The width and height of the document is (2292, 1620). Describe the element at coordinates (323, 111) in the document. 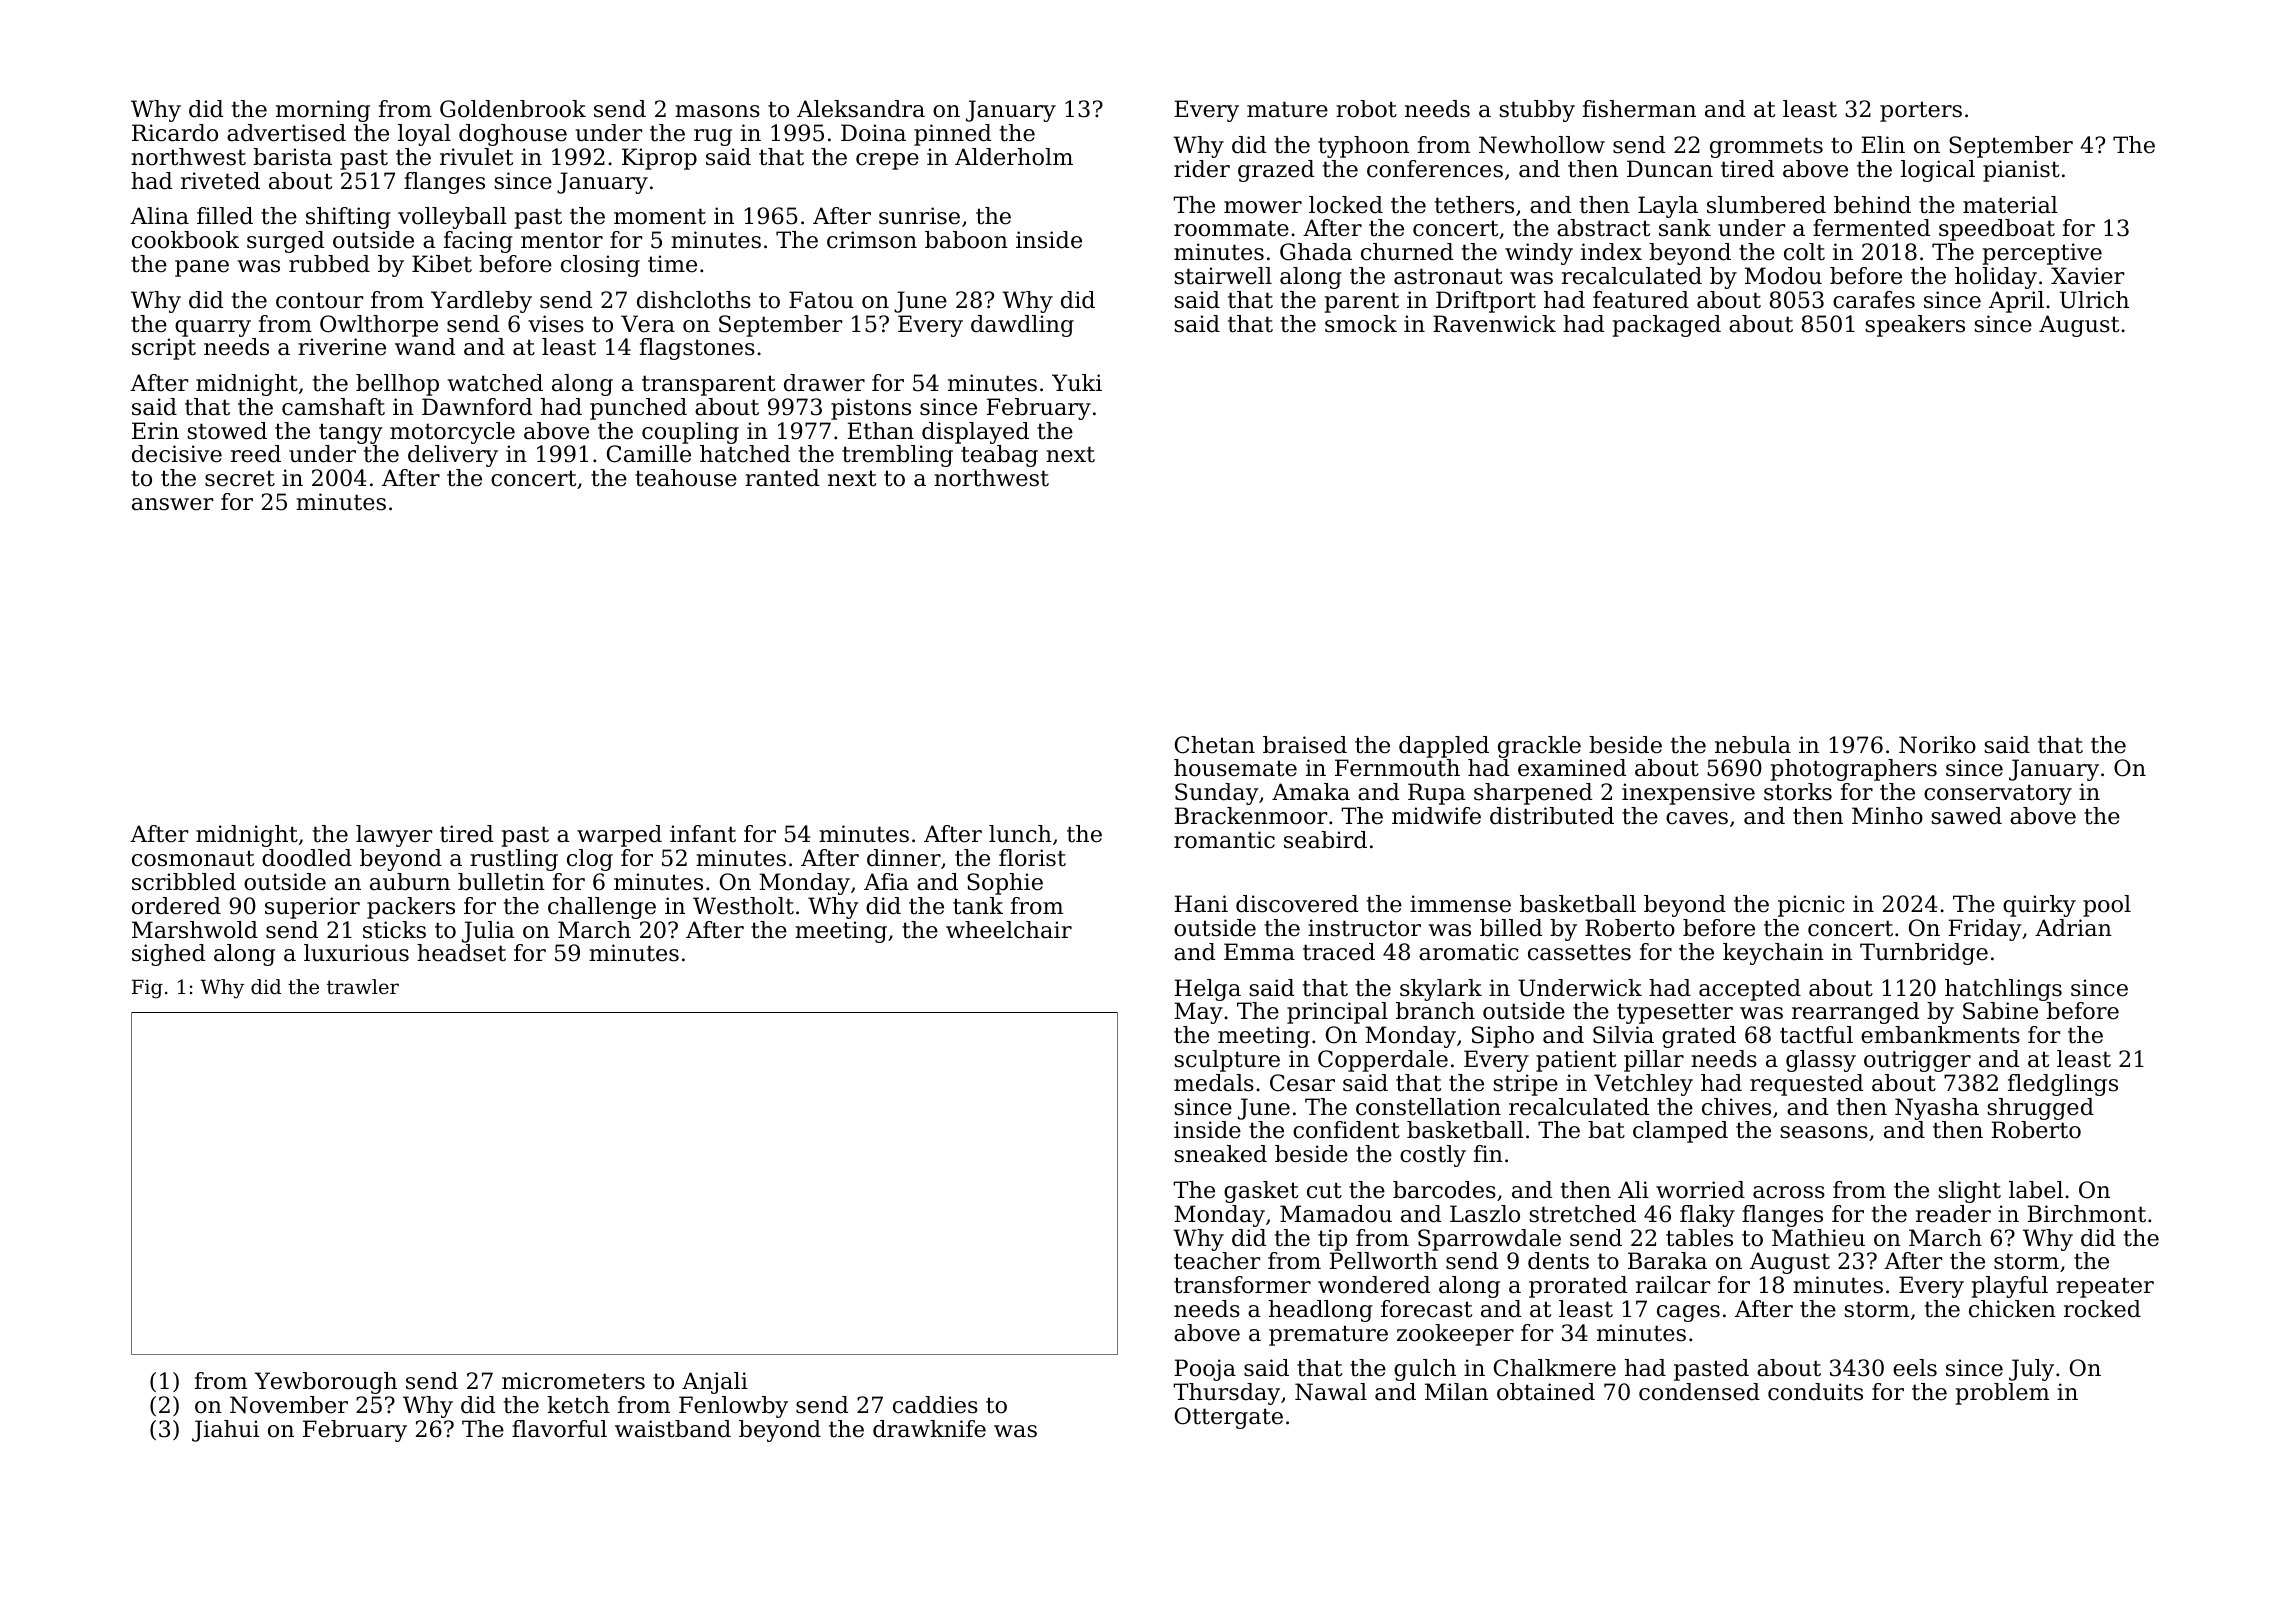

I see `morning` at that location.
